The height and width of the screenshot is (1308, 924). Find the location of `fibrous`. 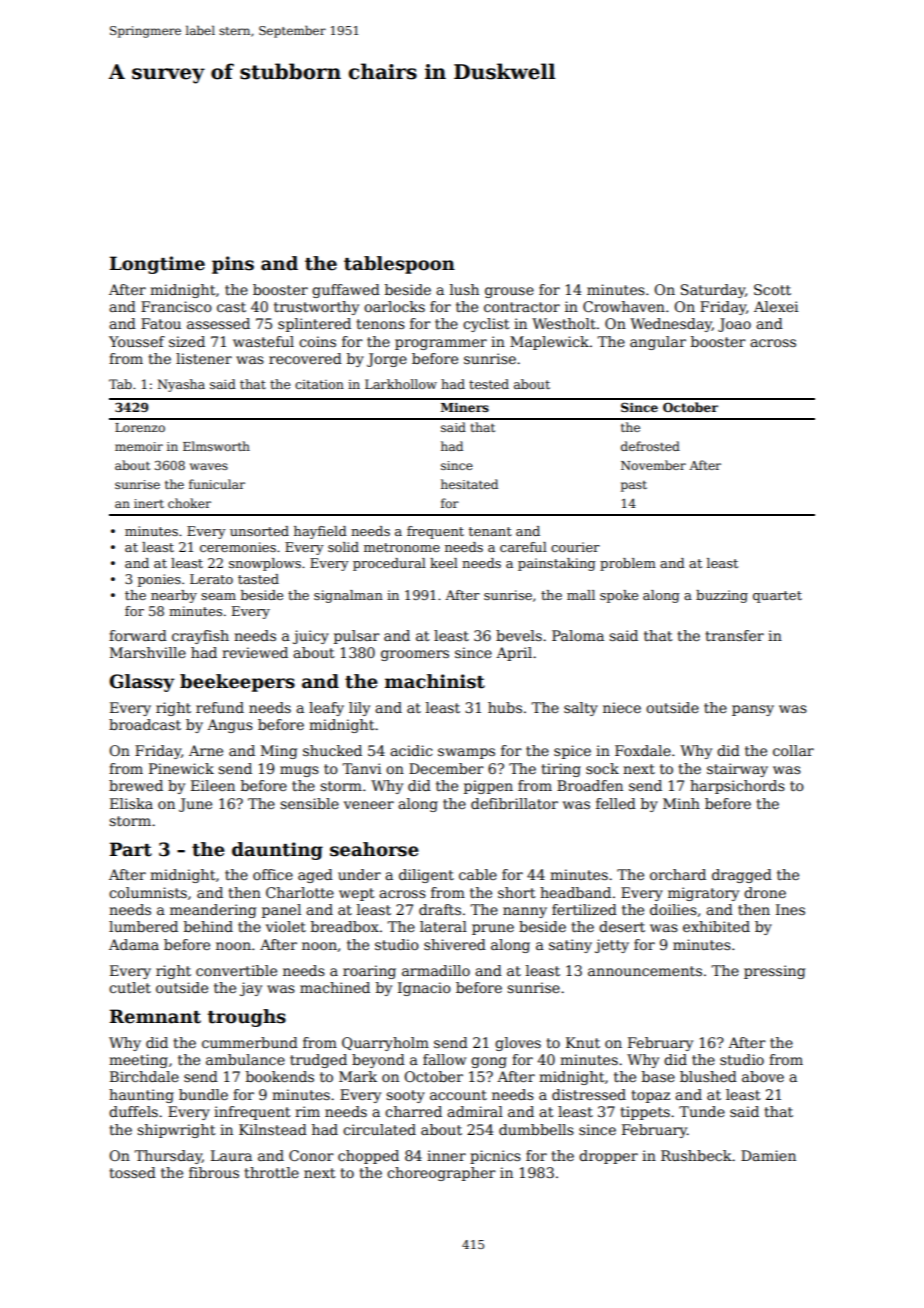

fibrous is located at coordinates (214, 1172).
